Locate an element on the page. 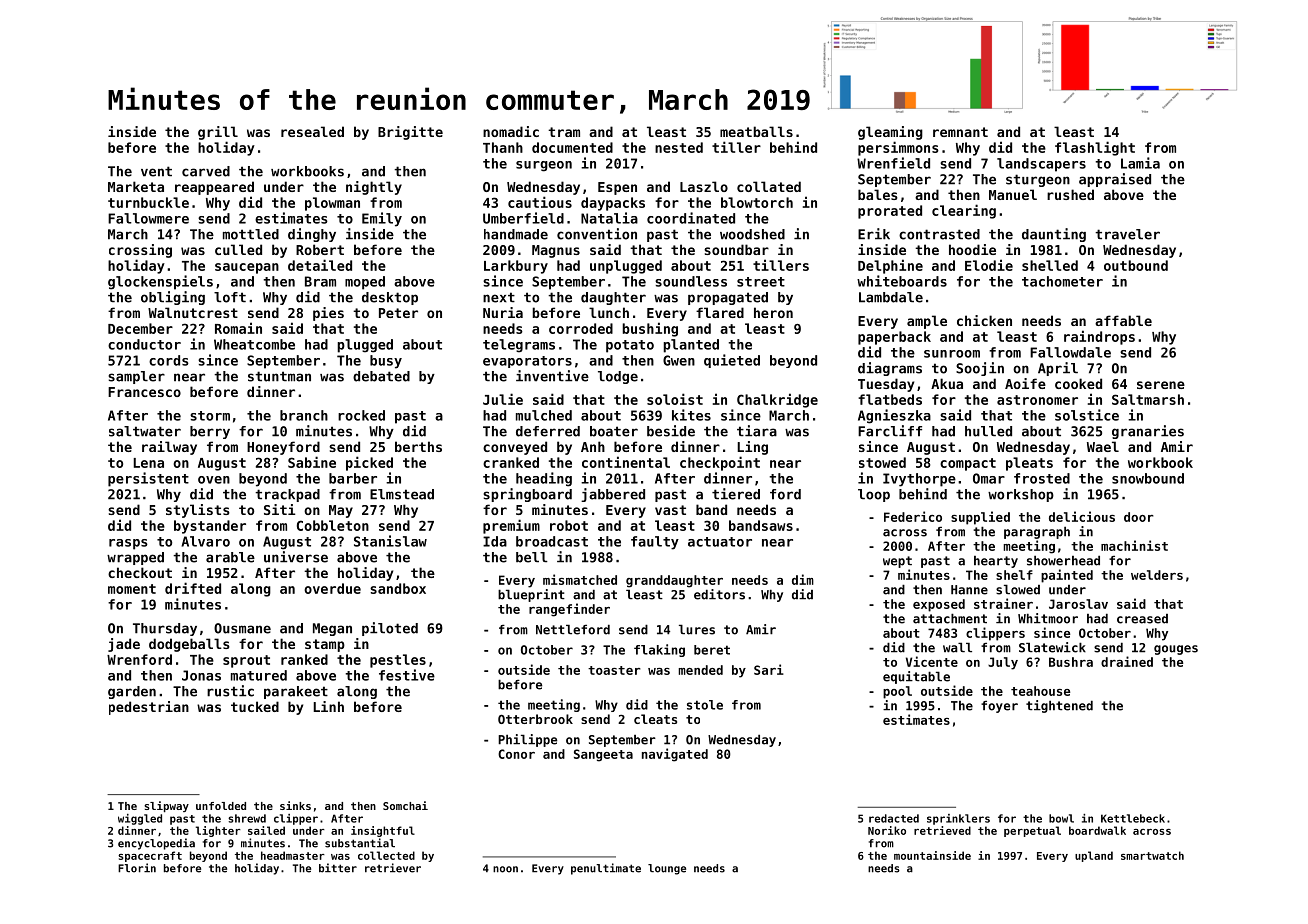 This image has height=924, width=1308. daunting is located at coordinates (1054, 235).
